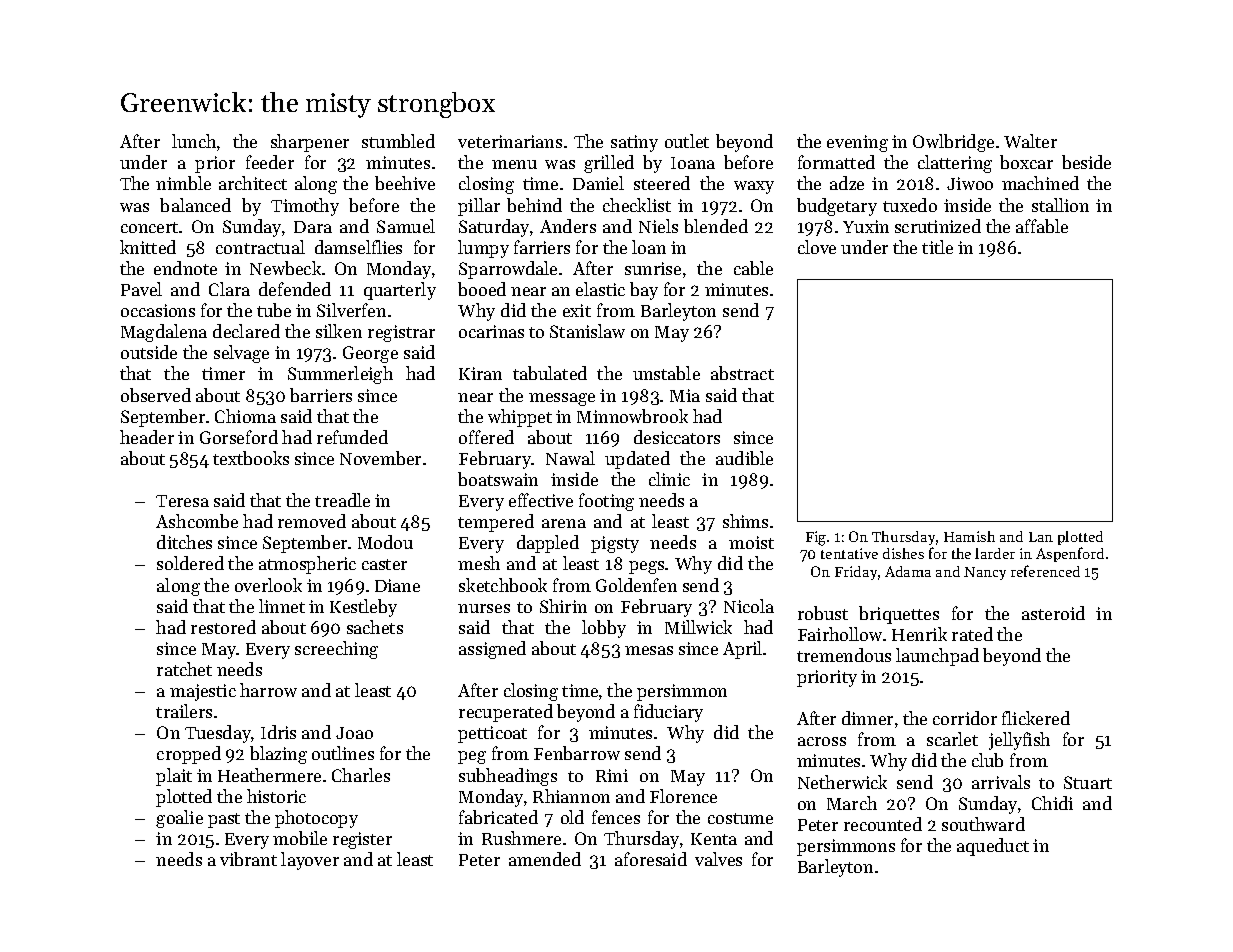  What do you see at coordinates (1042, 226) in the screenshot?
I see `affable` at bounding box center [1042, 226].
